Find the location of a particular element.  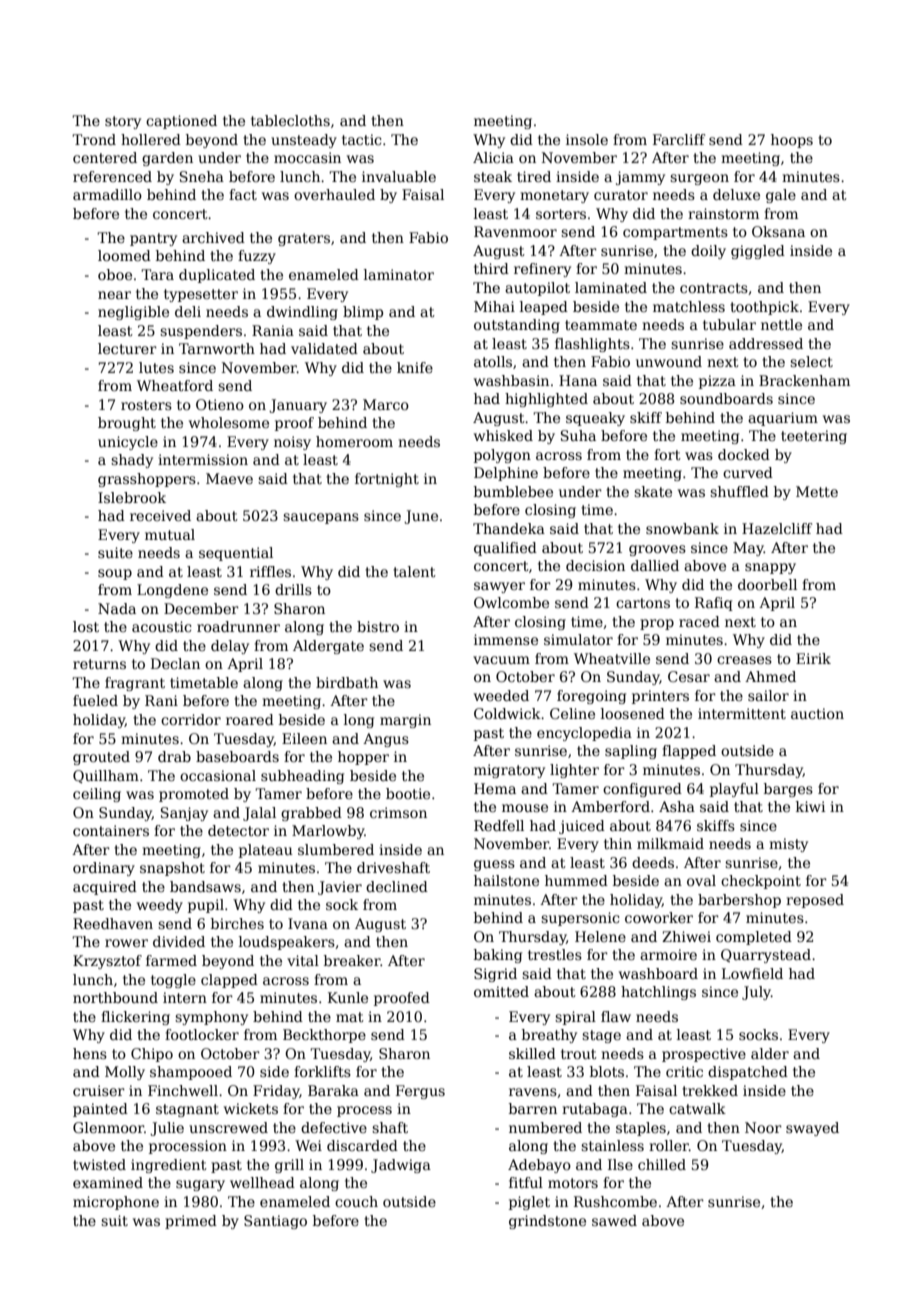

encyclopedia is located at coordinates (584, 734).
